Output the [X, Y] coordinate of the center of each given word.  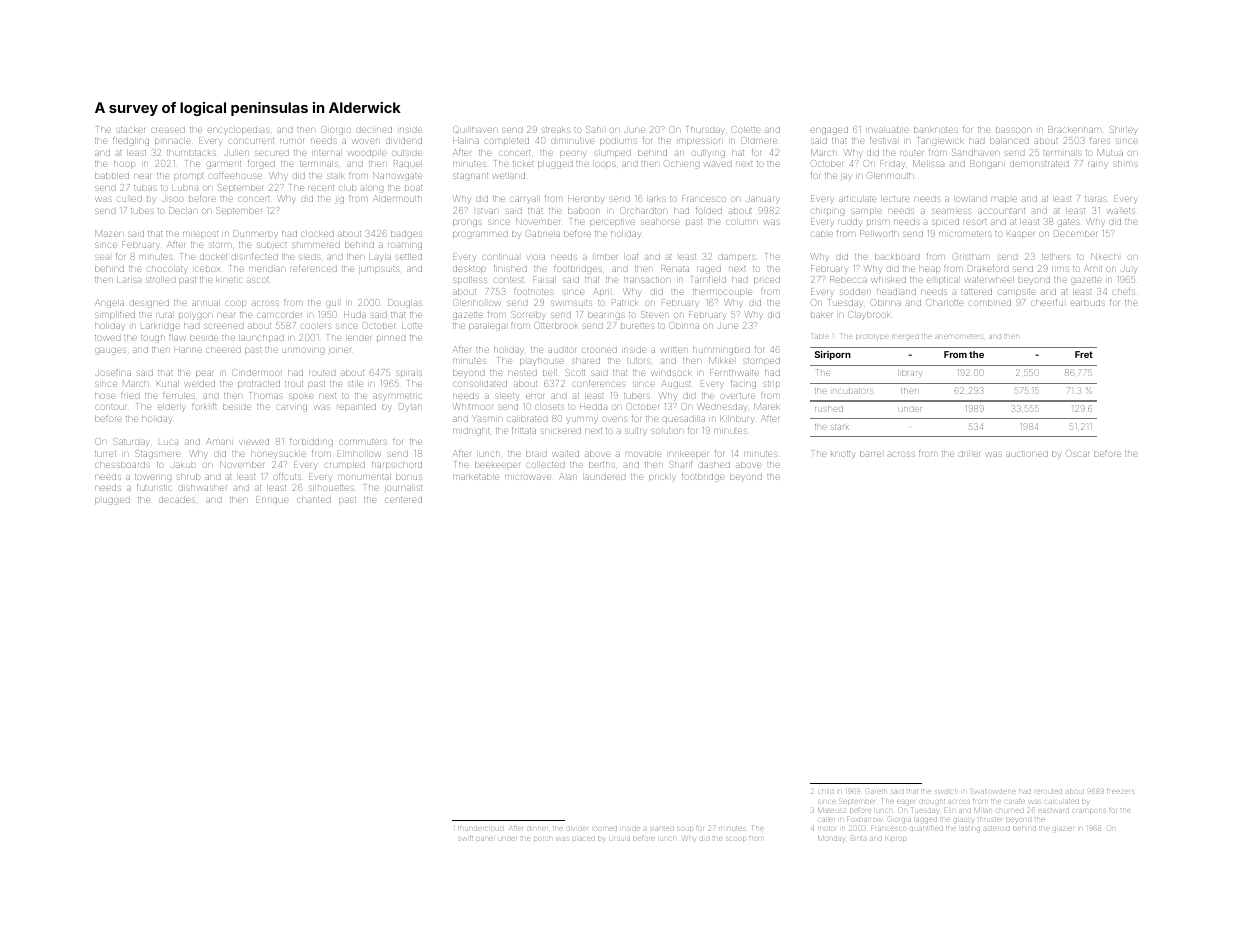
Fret [1084, 354]
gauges [111, 351]
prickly [662, 478]
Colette [746, 129]
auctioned [1027, 454]
